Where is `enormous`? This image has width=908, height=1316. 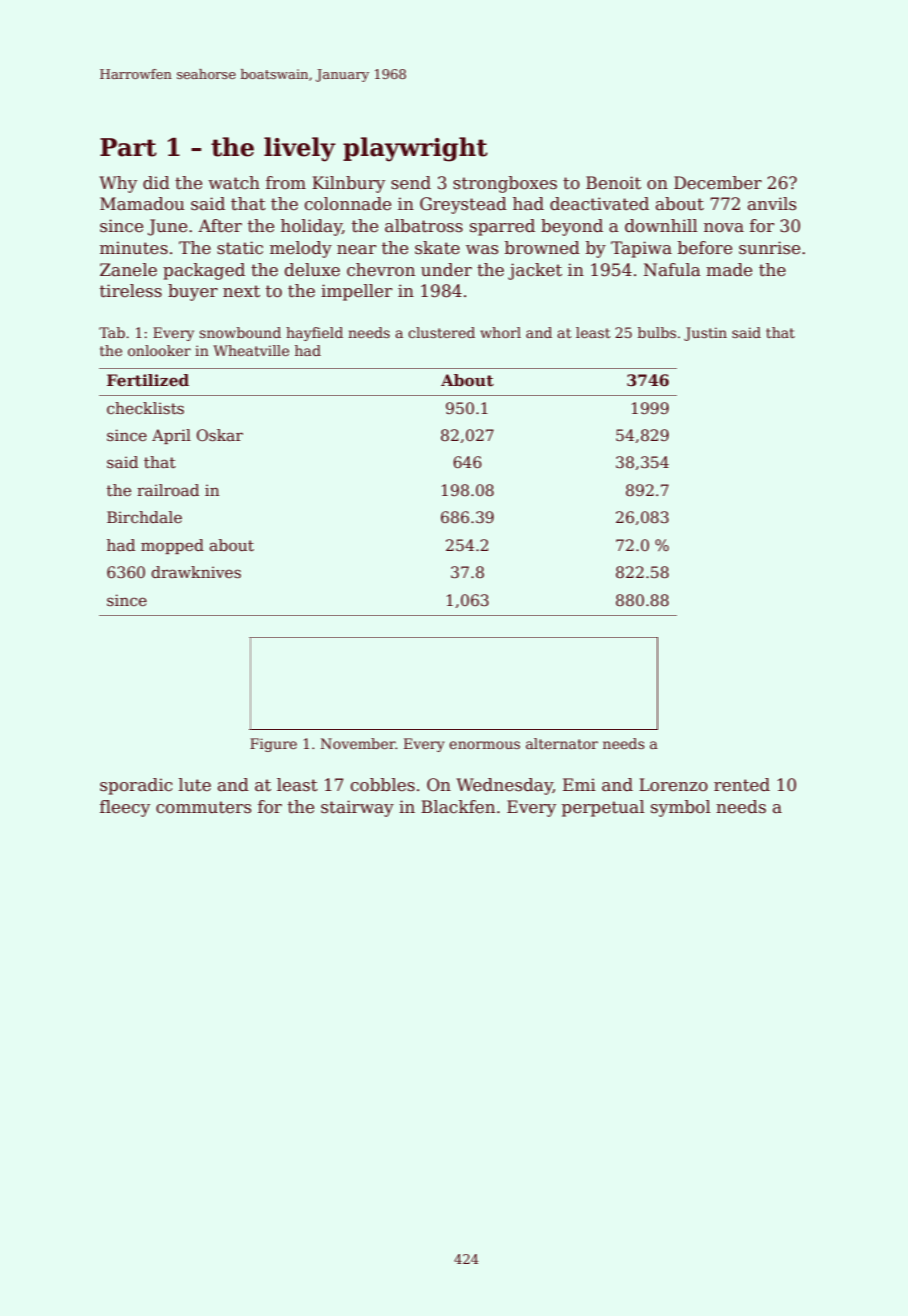 enormous is located at coordinates (484, 745).
